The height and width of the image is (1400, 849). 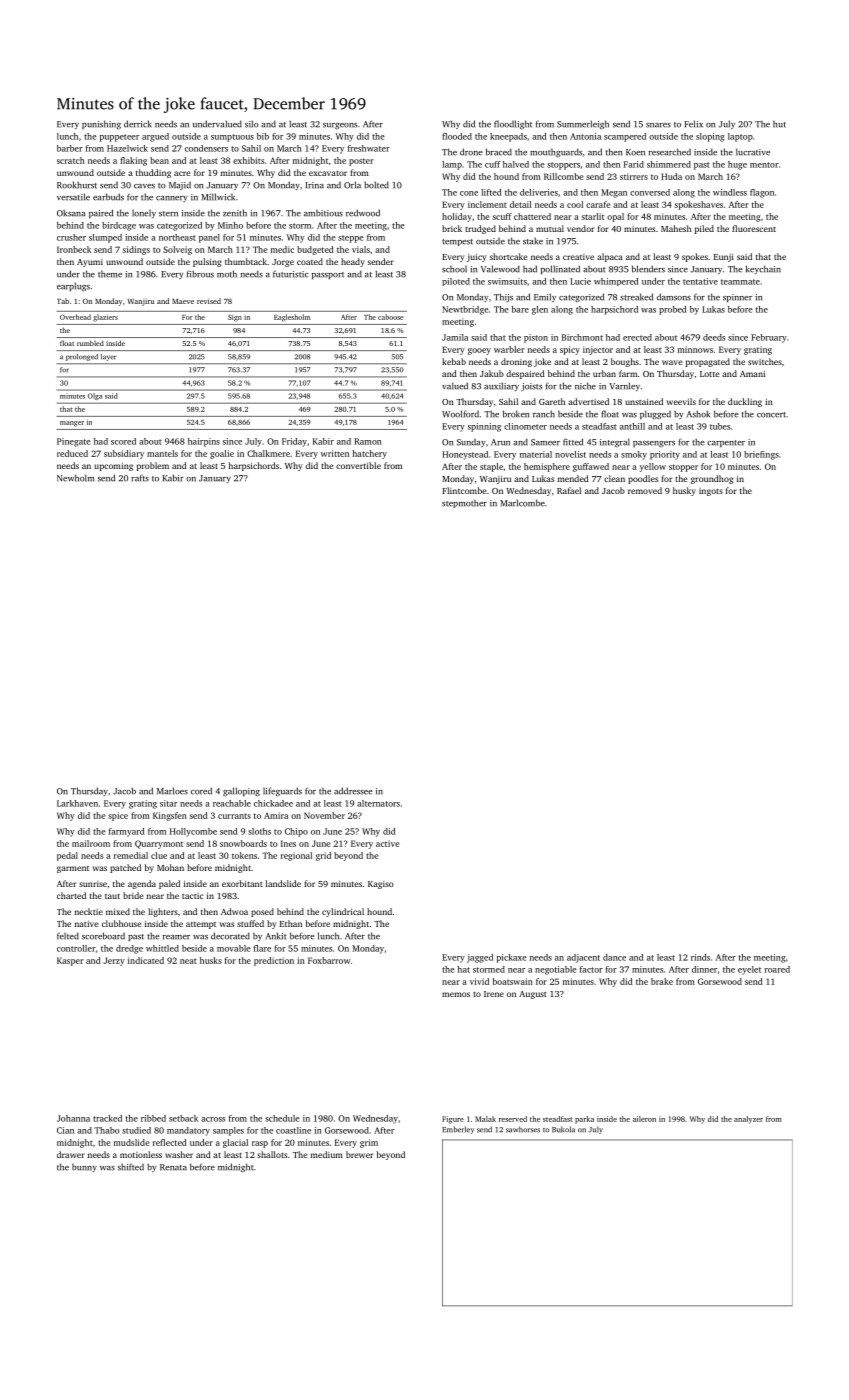 What do you see at coordinates (140, 478) in the image?
I see `rafts` at bounding box center [140, 478].
